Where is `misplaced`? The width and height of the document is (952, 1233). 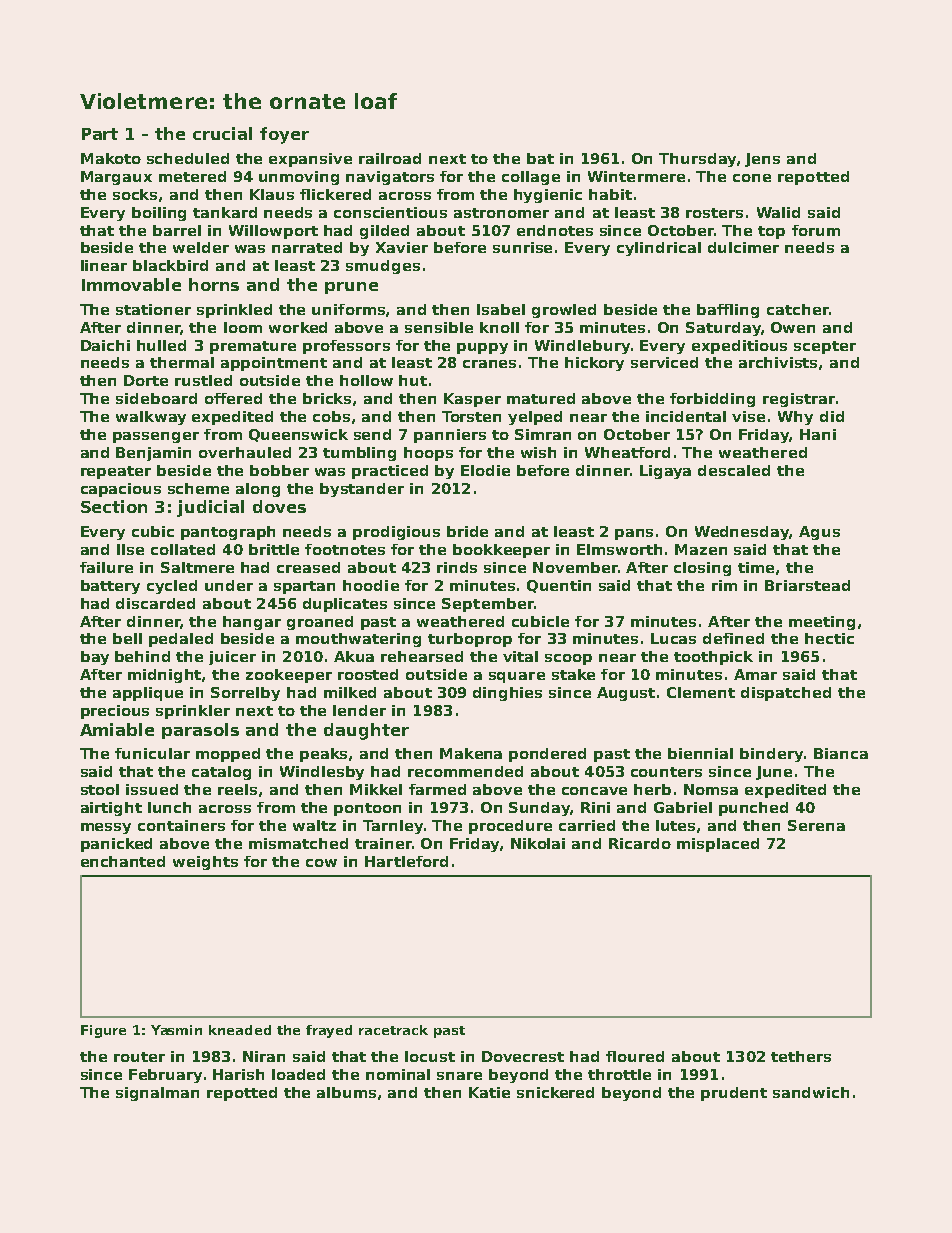 misplaced is located at coordinates (718, 845).
